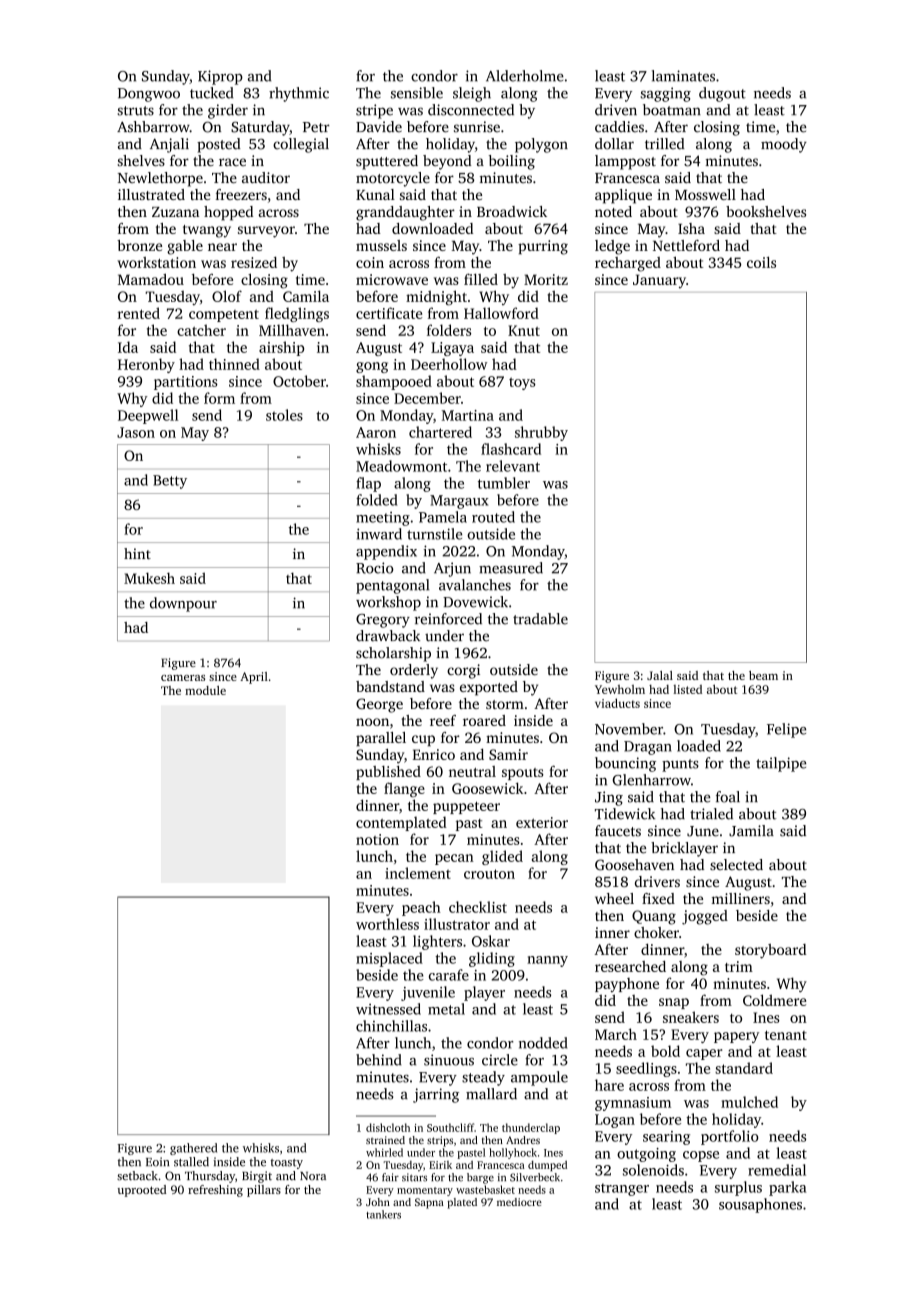  I want to click on sensible, so click(417, 93).
